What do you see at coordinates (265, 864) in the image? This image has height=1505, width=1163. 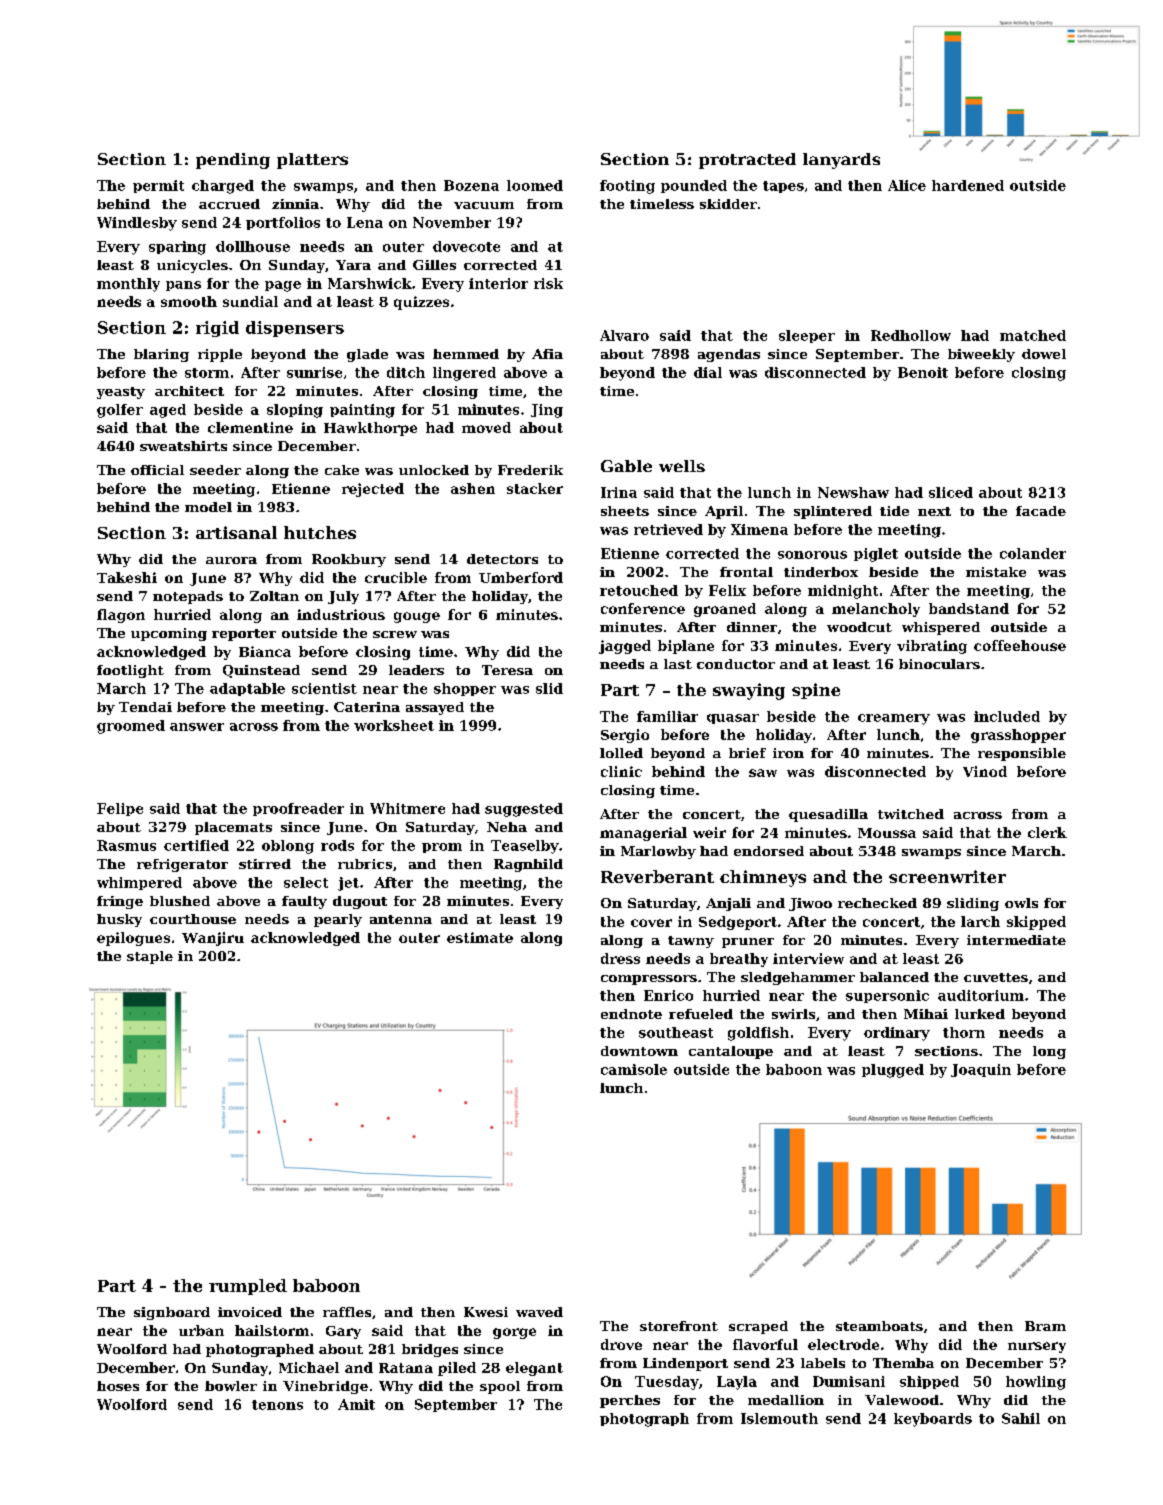 I see `stirred` at bounding box center [265, 864].
